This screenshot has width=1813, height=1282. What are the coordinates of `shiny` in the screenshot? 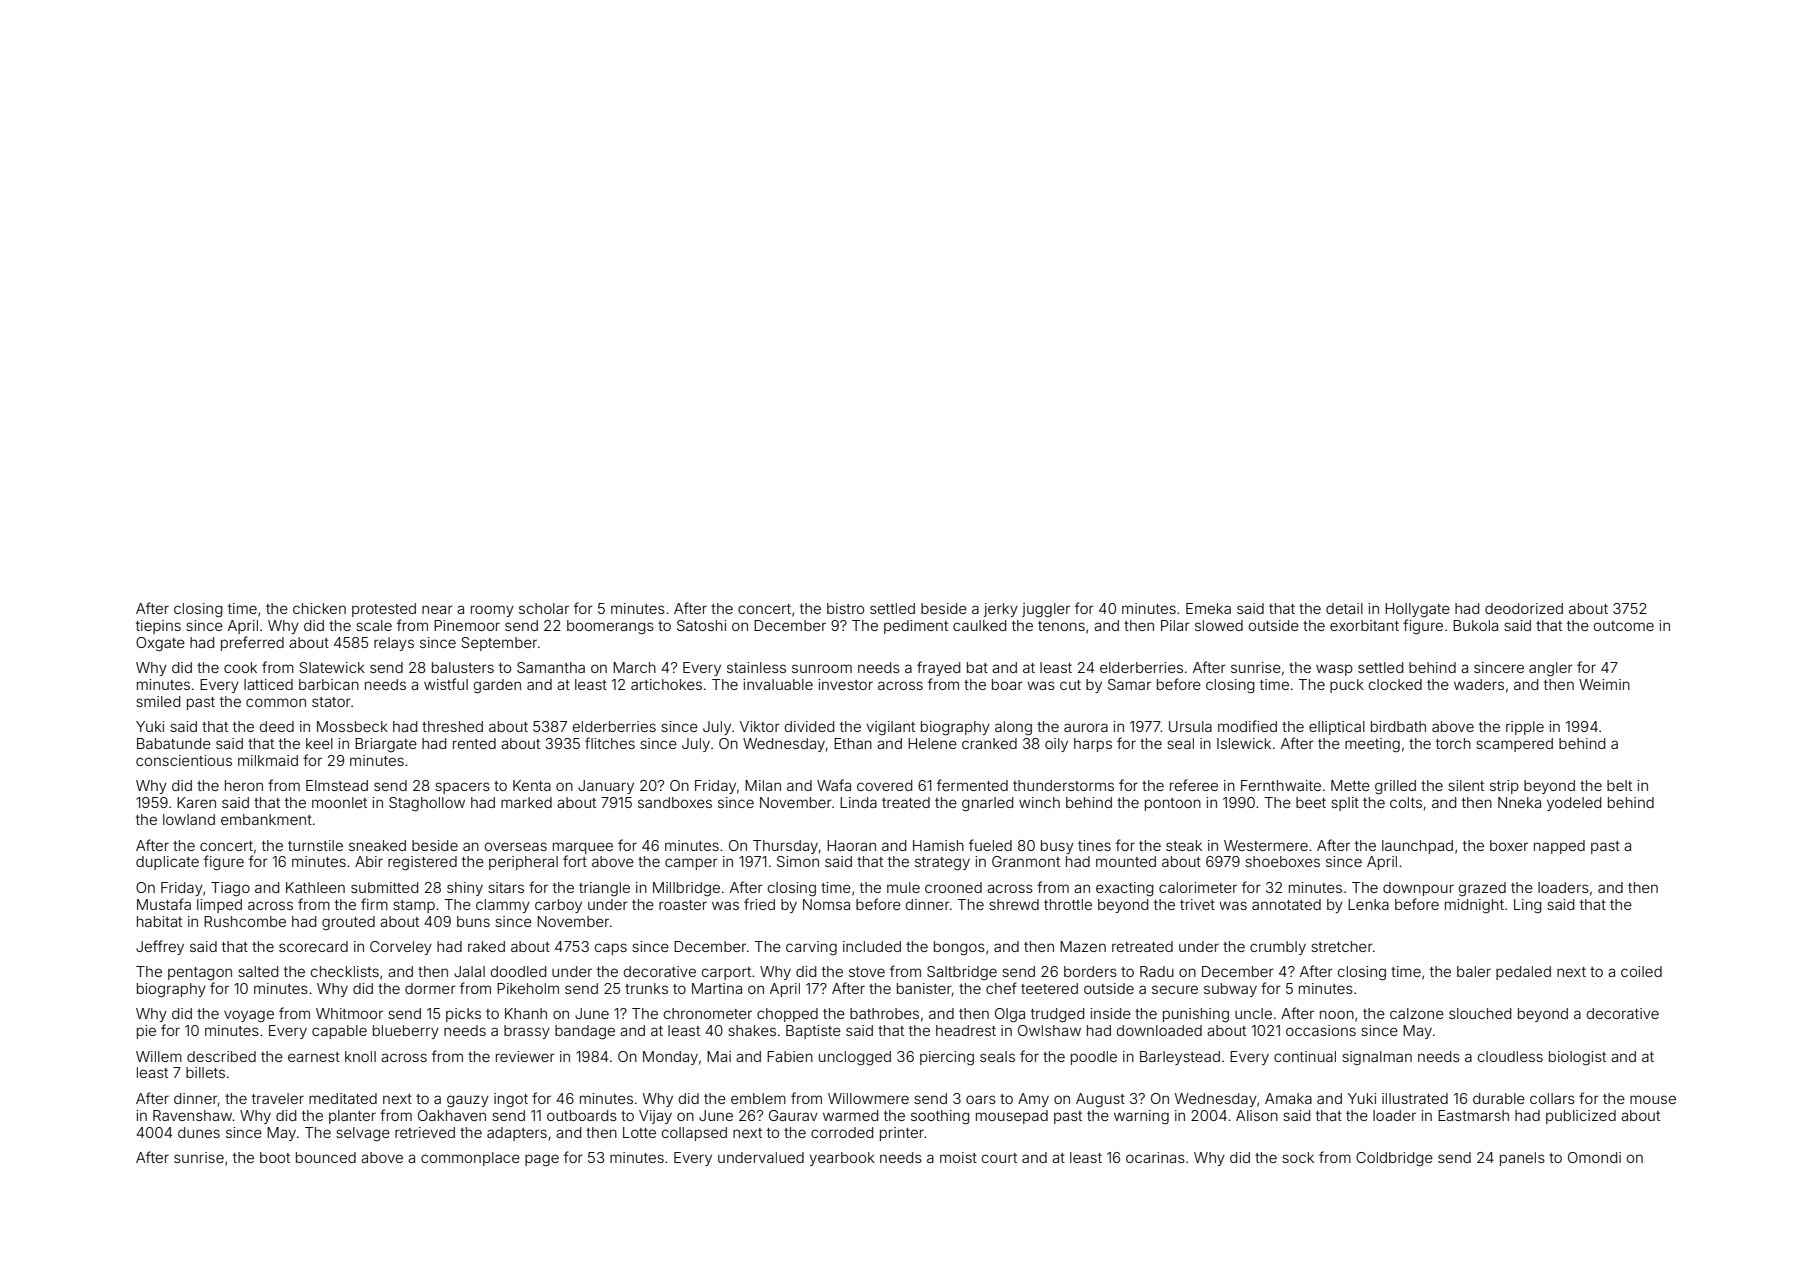 It's located at (465, 889).
